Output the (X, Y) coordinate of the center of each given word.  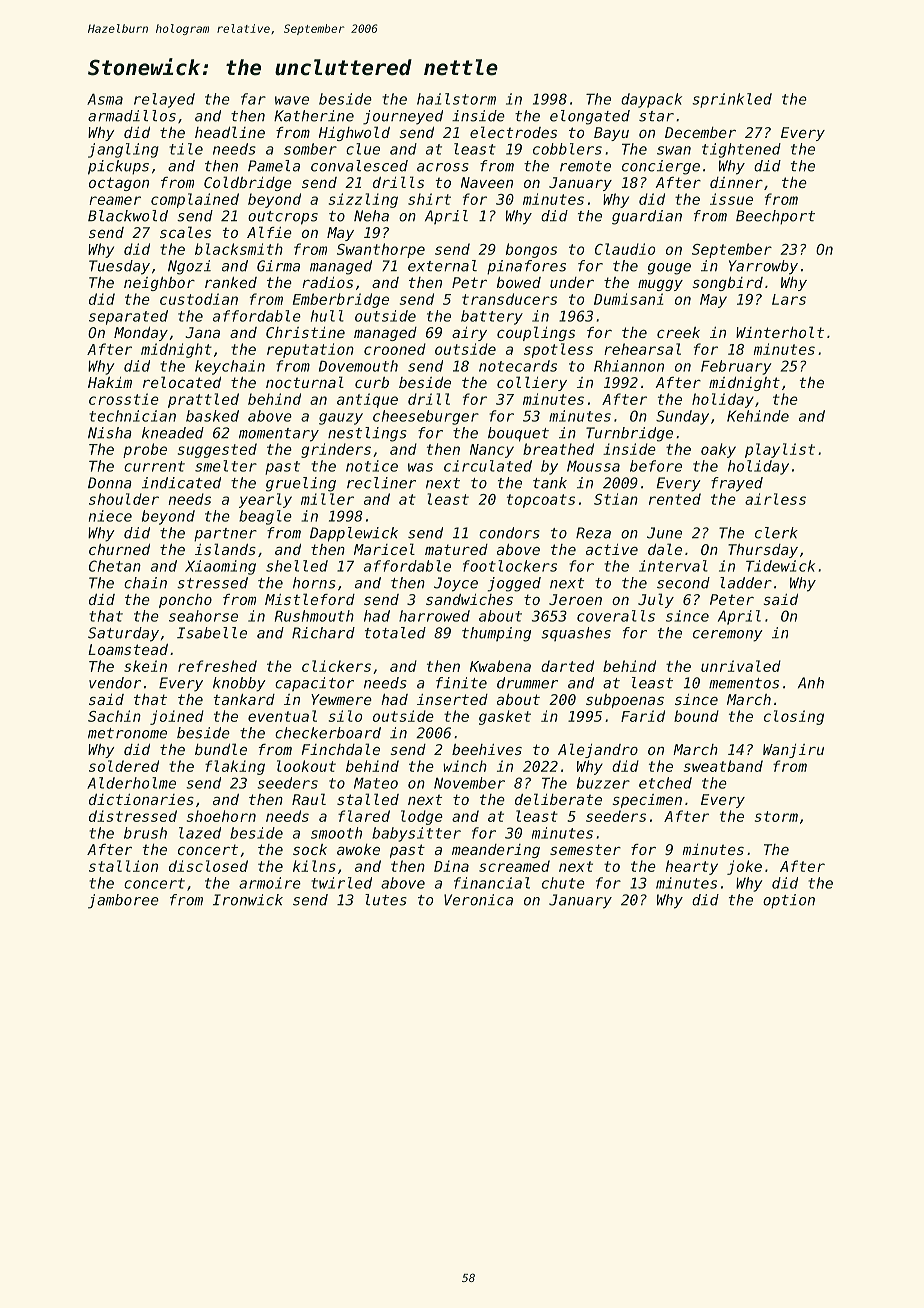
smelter (226, 466)
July (656, 600)
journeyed (403, 117)
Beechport (775, 217)
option (789, 901)
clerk (776, 533)
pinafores (526, 267)
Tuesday (119, 267)
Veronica (478, 900)
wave (292, 100)
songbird (727, 284)
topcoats (541, 501)
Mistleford (310, 599)
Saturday (123, 634)
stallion (123, 866)
